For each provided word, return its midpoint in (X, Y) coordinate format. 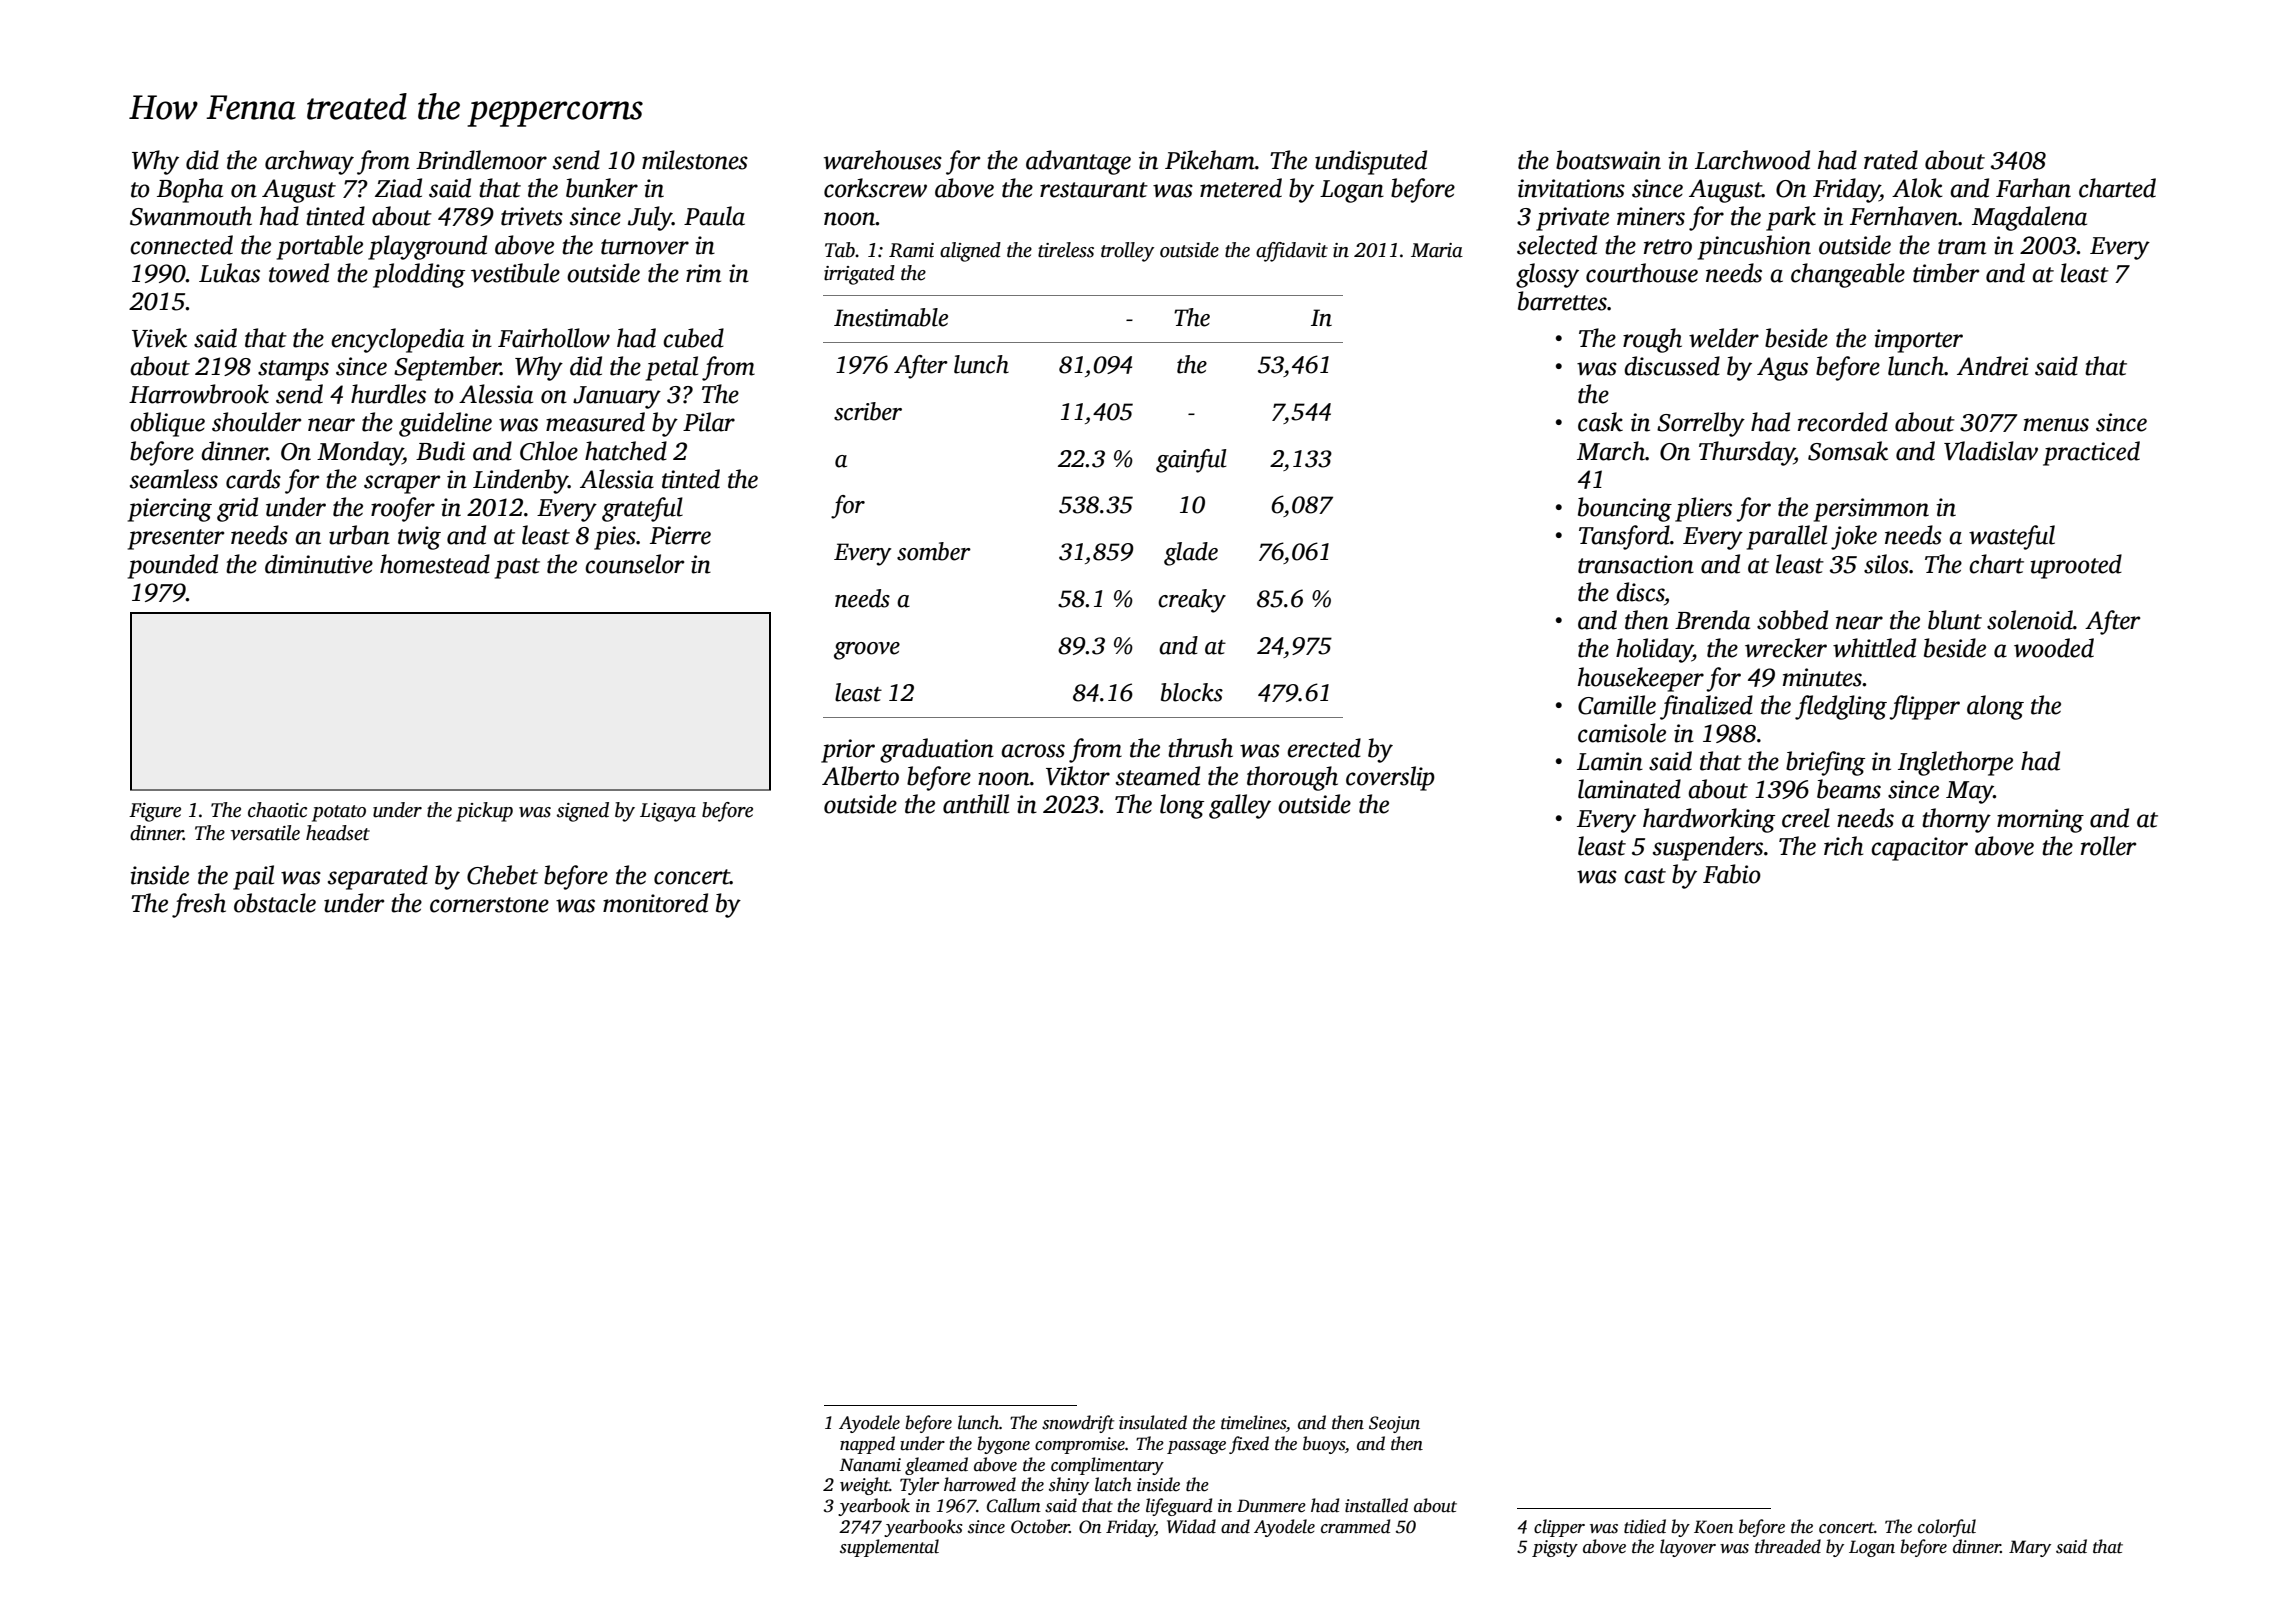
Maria (1437, 250)
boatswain (1608, 160)
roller (2109, 846)
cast (1645, 876)
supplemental (889, 1548)
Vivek (159, 338)
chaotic (277, 810)
